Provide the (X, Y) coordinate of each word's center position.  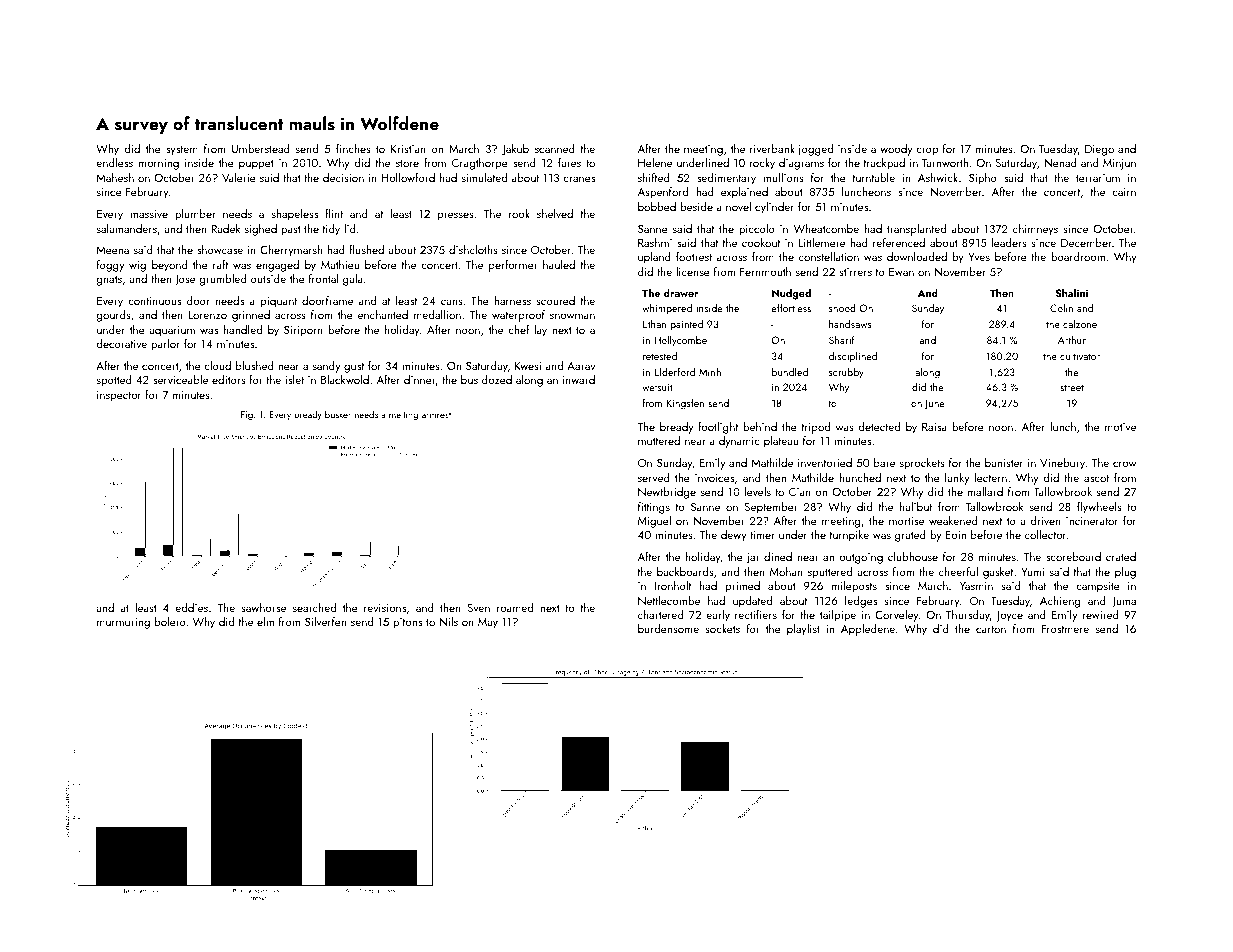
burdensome (668, 628)
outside (268, 278)
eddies (191, 607)
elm (265, 621)
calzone (1080, 324)
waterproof (518, 316)
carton (991, 629)
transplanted (916, 230)
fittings (654, 508)
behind (760, 426)
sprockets (922, 464)
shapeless (295, 215)
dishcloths (473, 249)
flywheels (1099, 508)
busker (338, 414)
